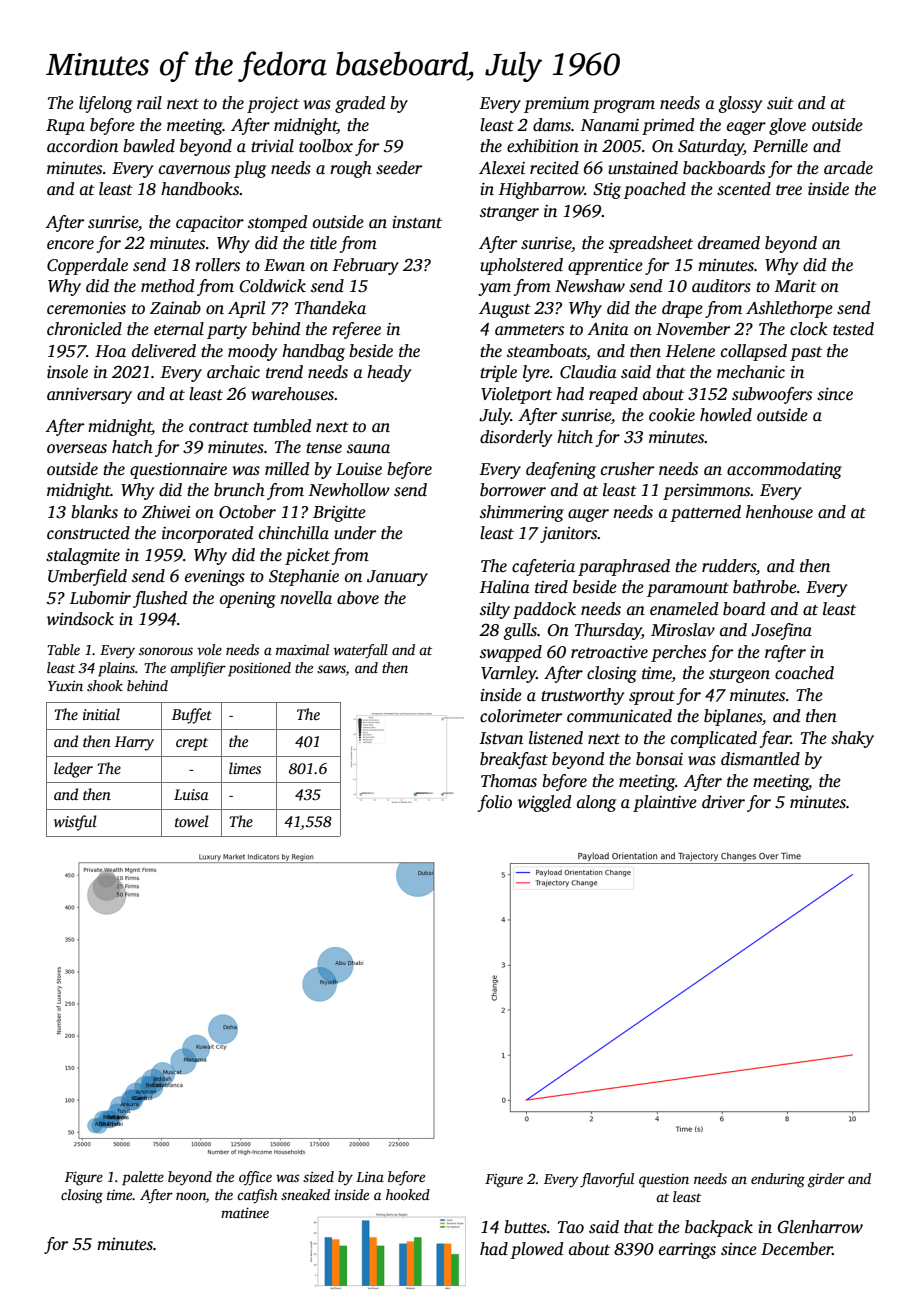 This screenshot has height=1308, width=924. Describe the element at coordinates (65, 686) in the screenshot. I see `Yuxin` at that location.
